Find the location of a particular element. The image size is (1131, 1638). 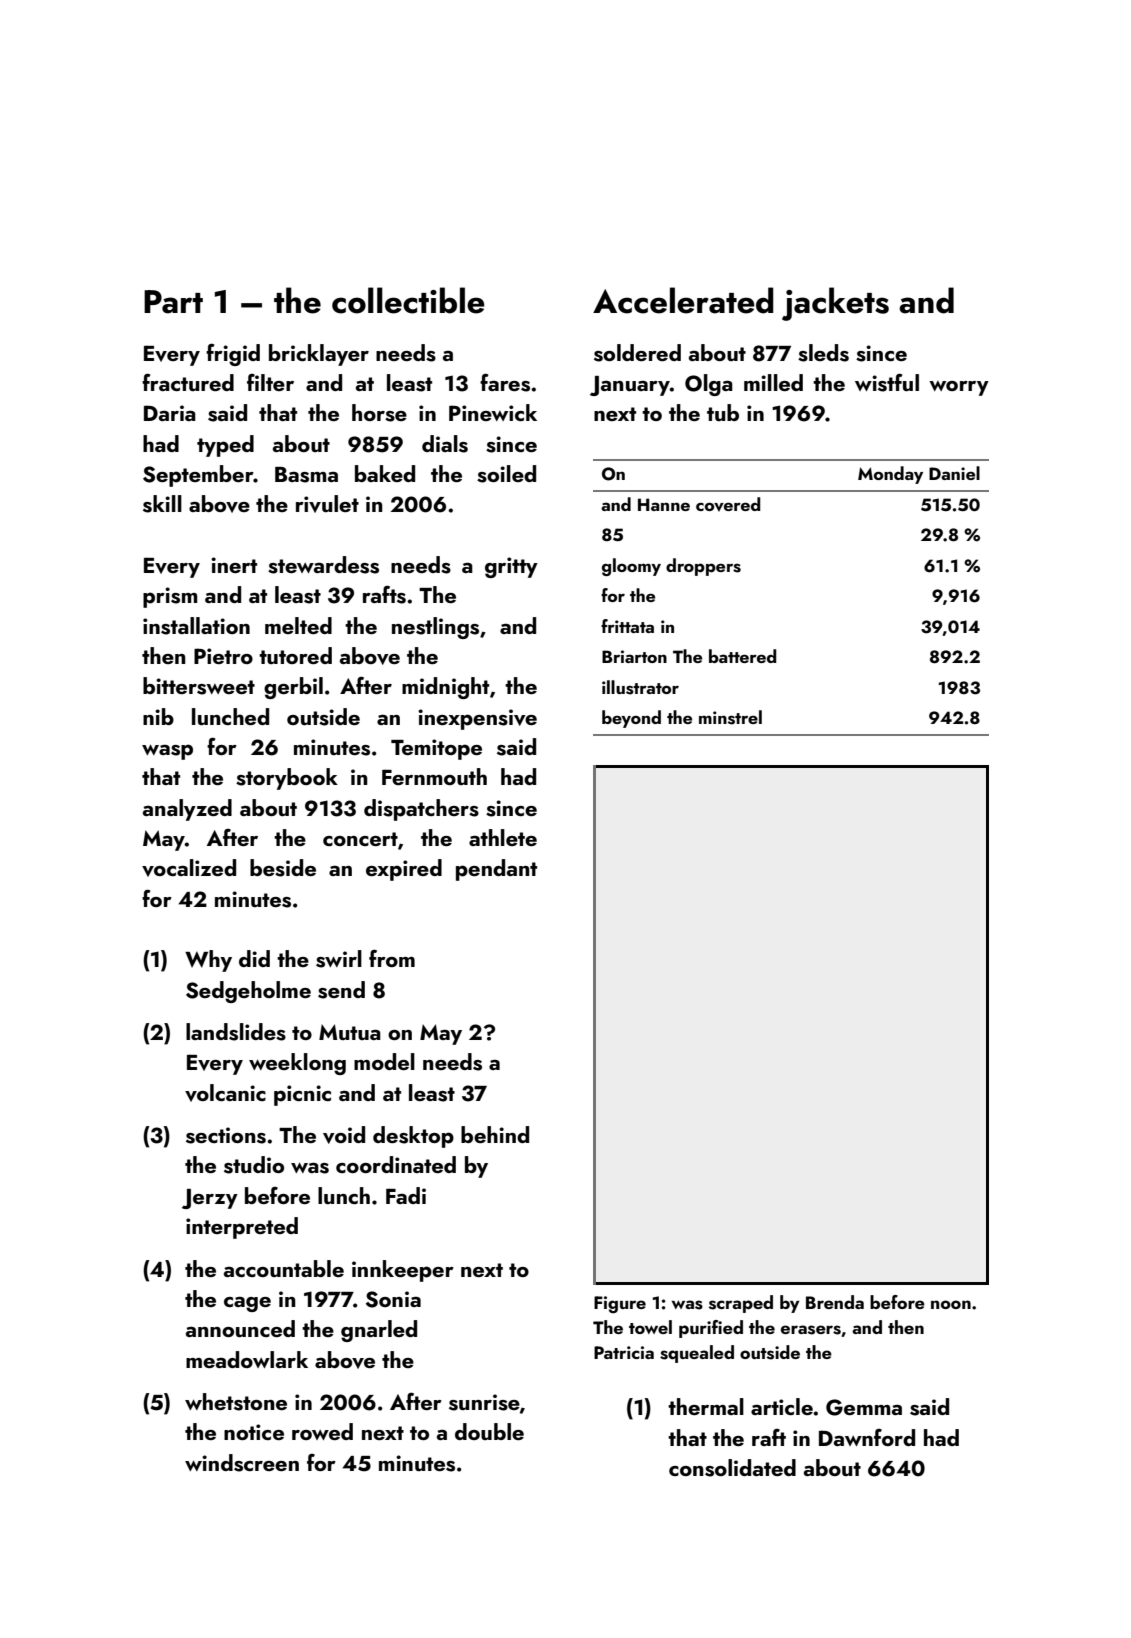

battered is located at coordinates (742, 656).
